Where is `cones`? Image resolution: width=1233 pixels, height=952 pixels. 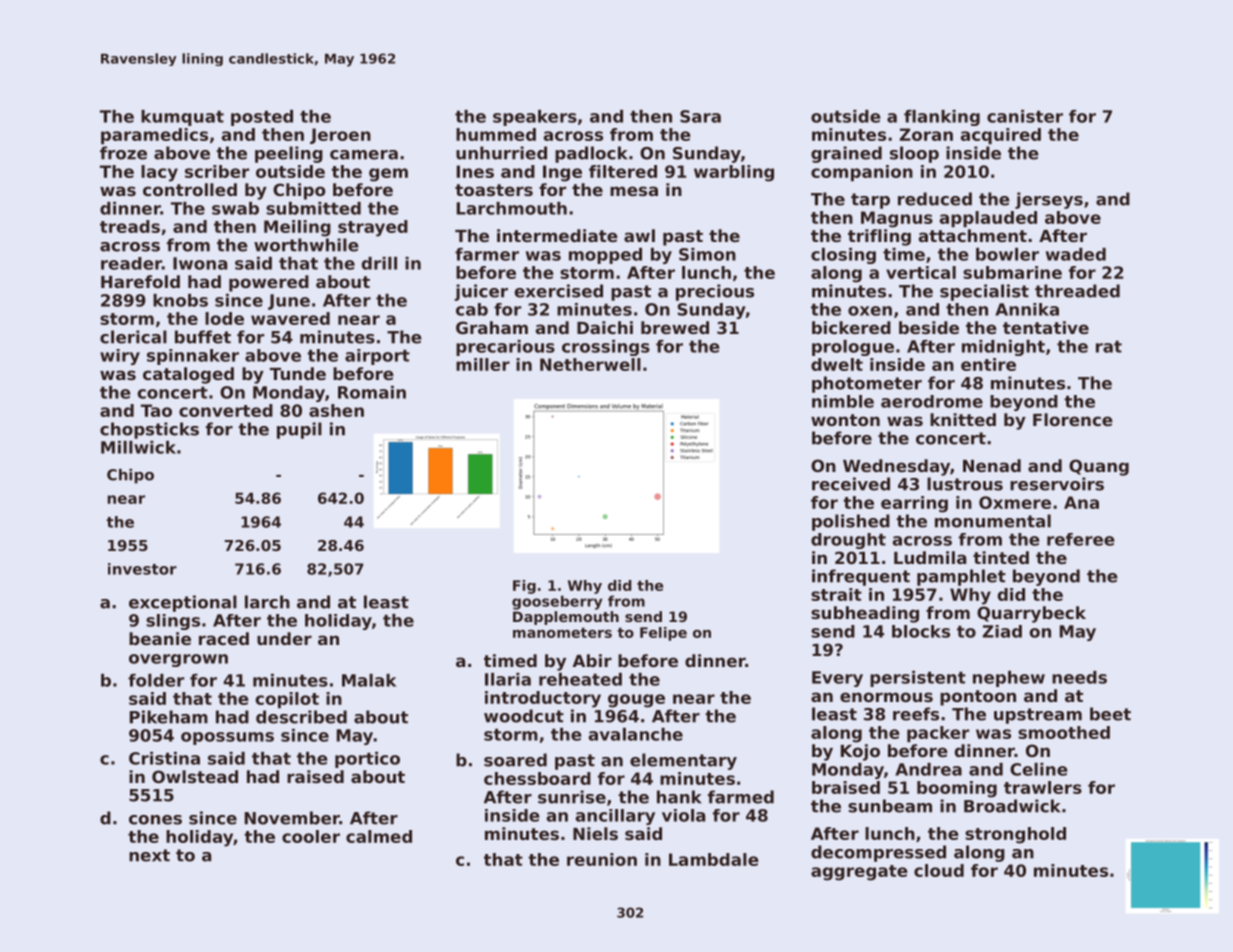 cones is located at coordinates (155, 820).
